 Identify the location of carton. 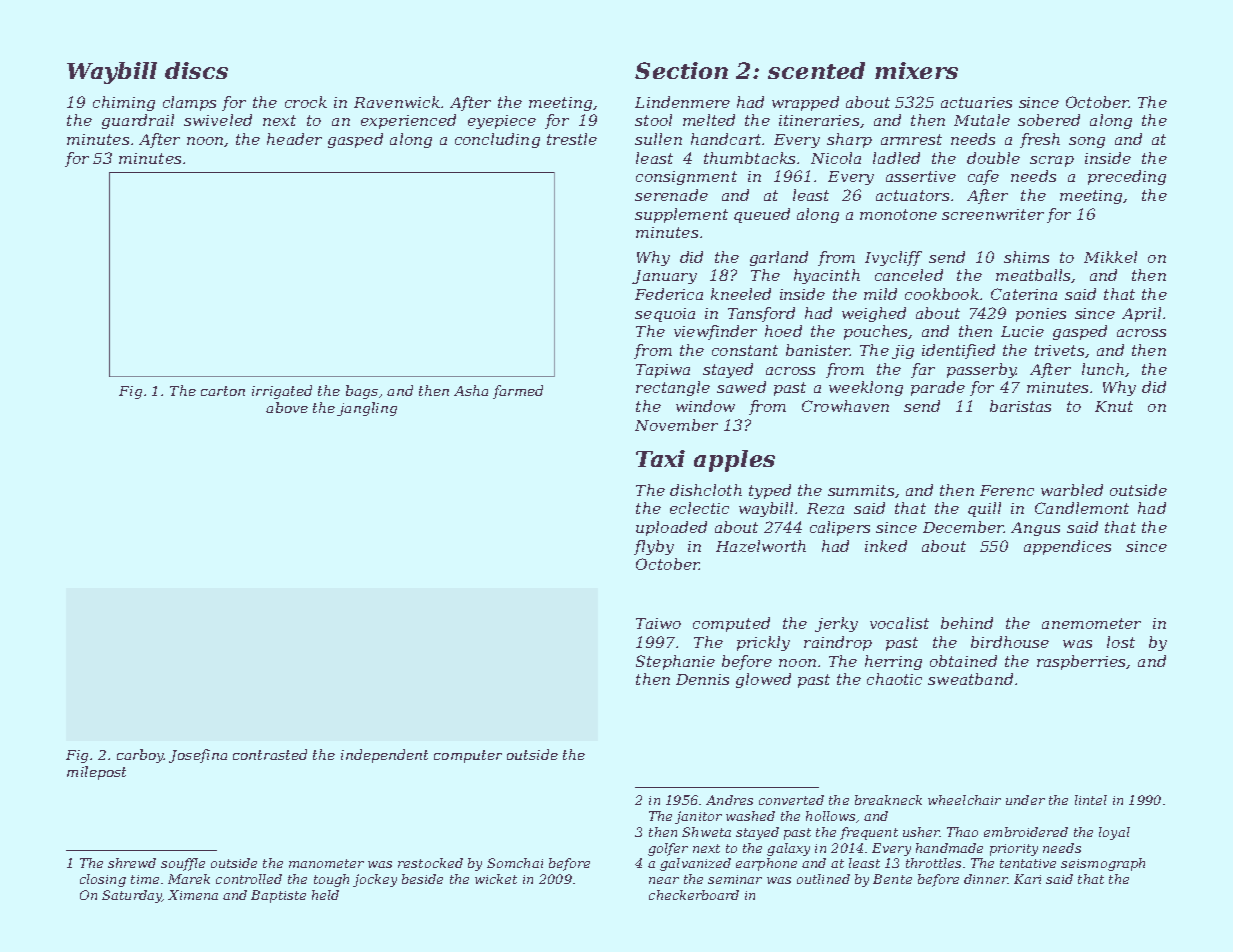
(223, 391).
